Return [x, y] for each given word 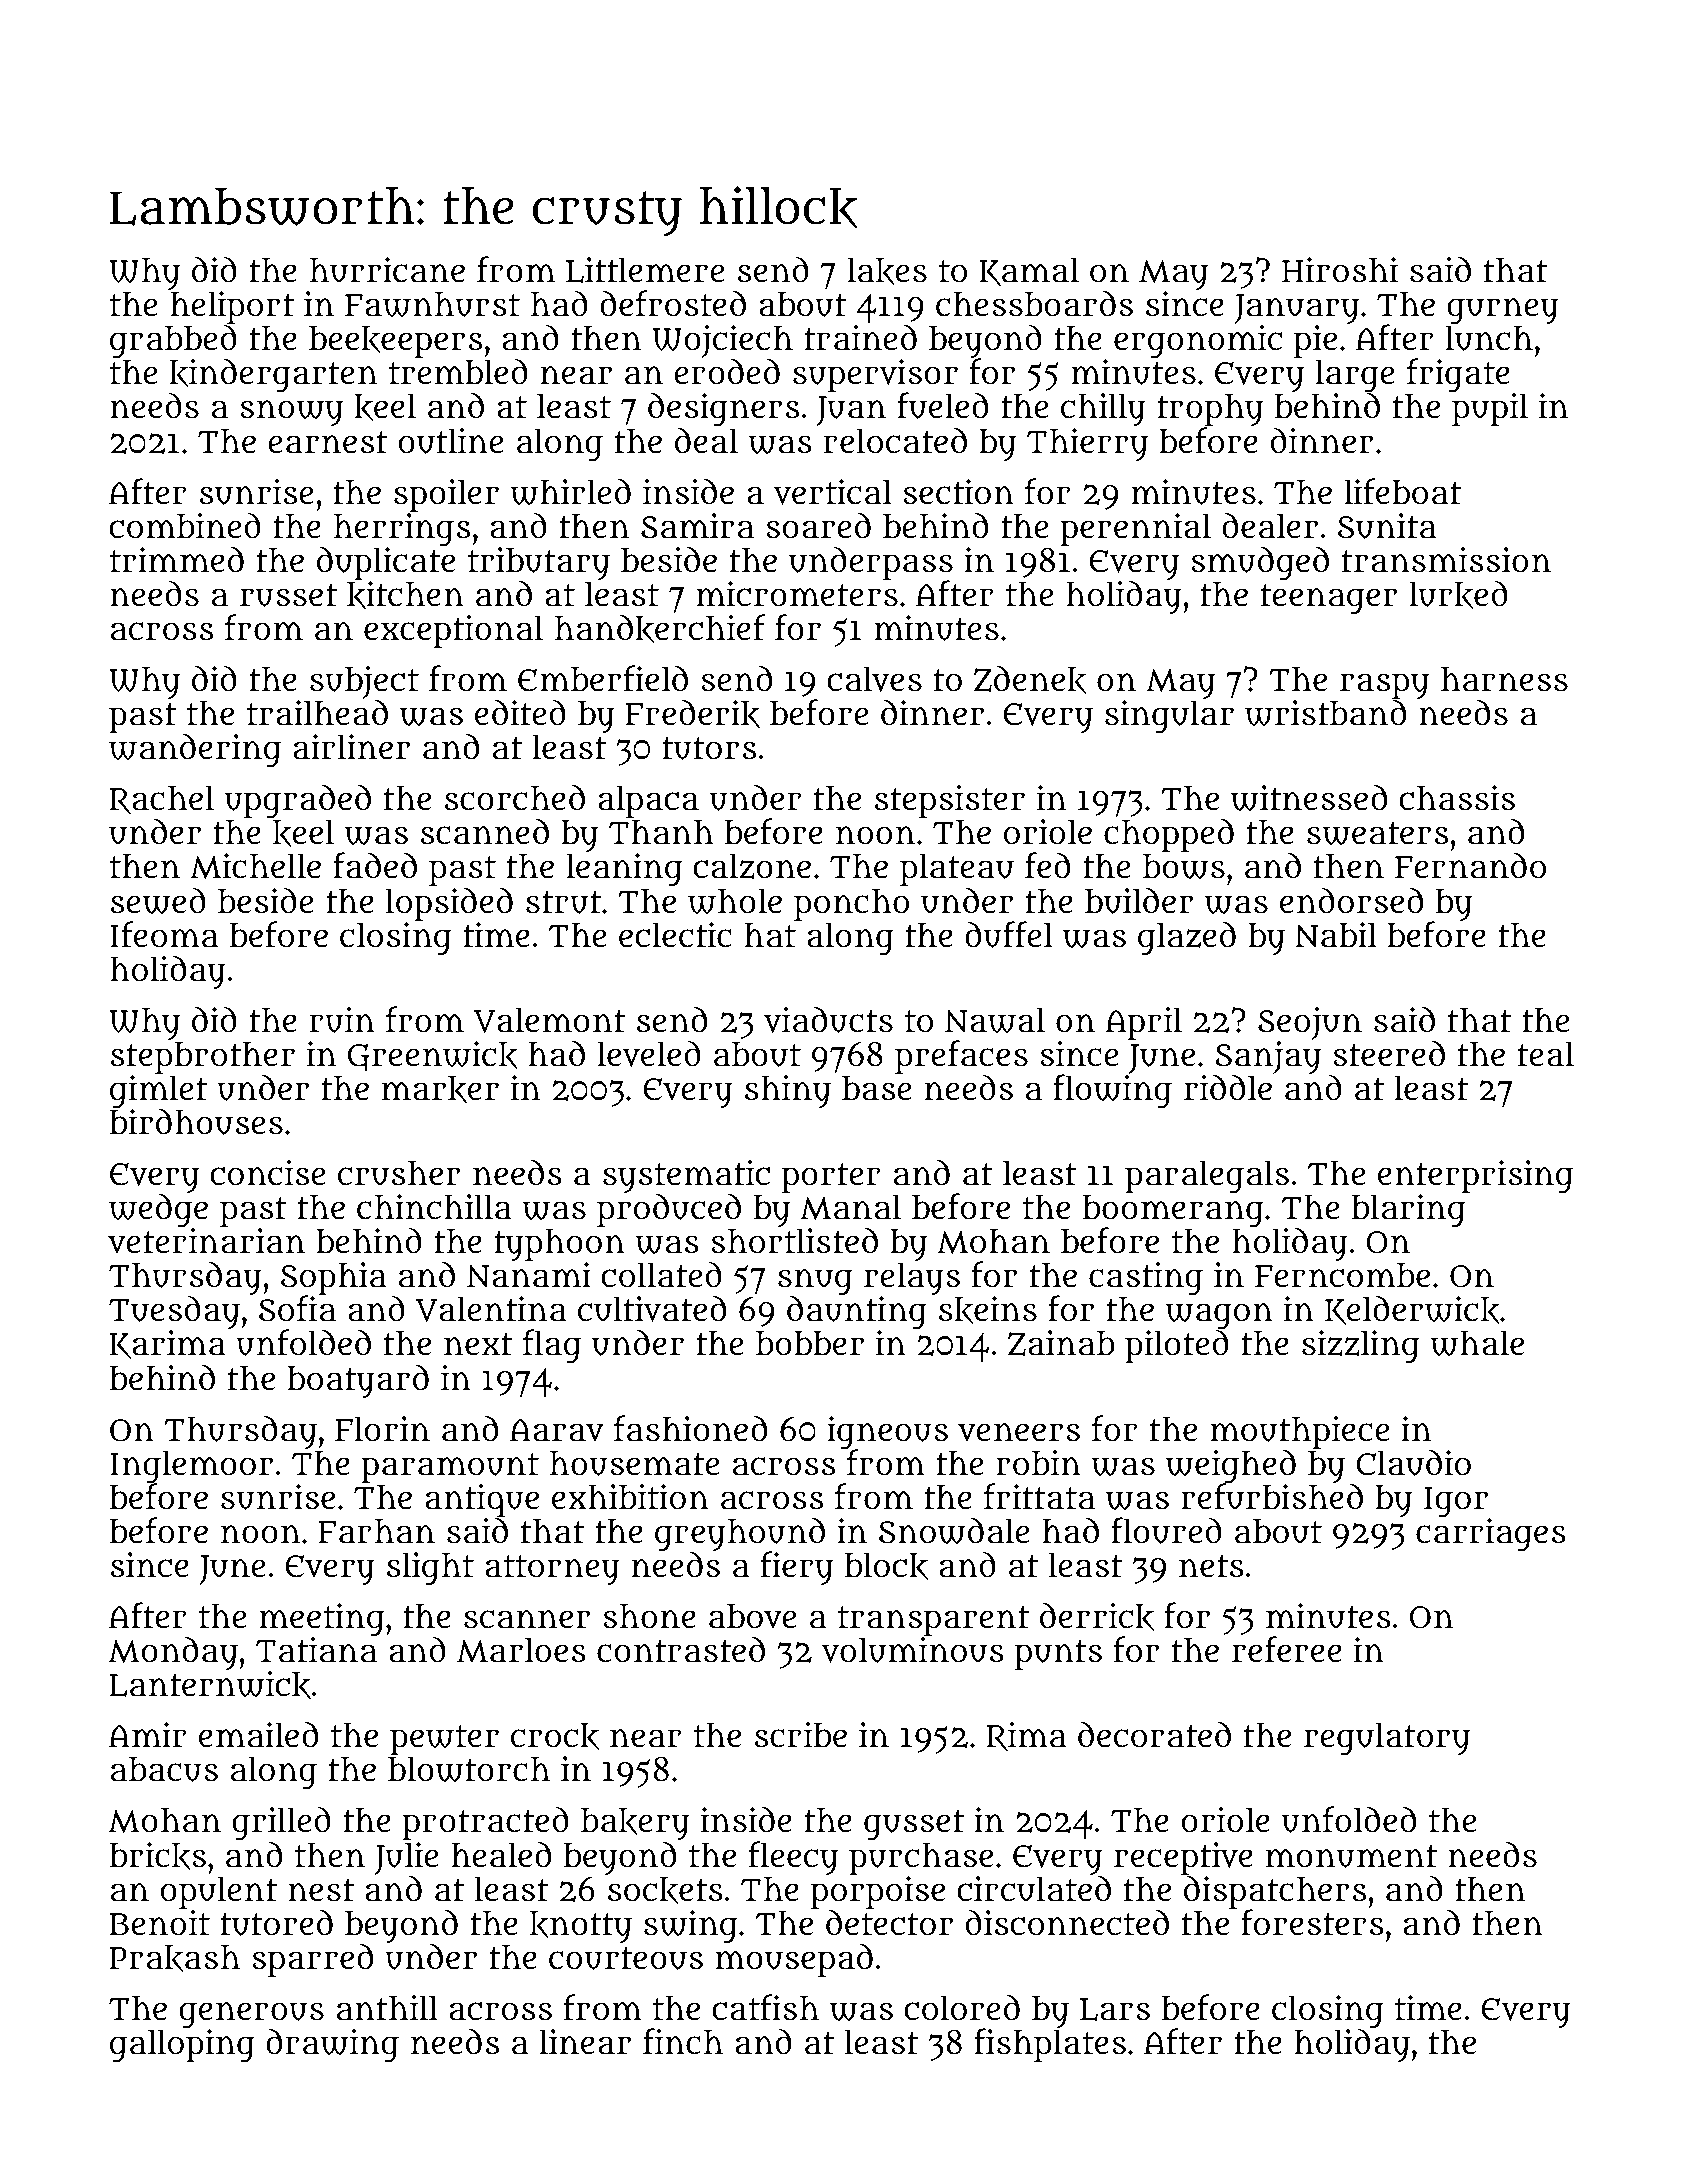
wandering [195, 751]
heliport [232, 308]
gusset [914, 1825]
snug [815, 1282]
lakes [887, 271]
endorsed [1351, 900]
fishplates [1050, 2045]
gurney [1502, 312]
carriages [1491, 1535]
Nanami [529, 1275]
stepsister [950, 802]
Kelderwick [1412, 1310]
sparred [312, 1960]
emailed [258, 1735]
